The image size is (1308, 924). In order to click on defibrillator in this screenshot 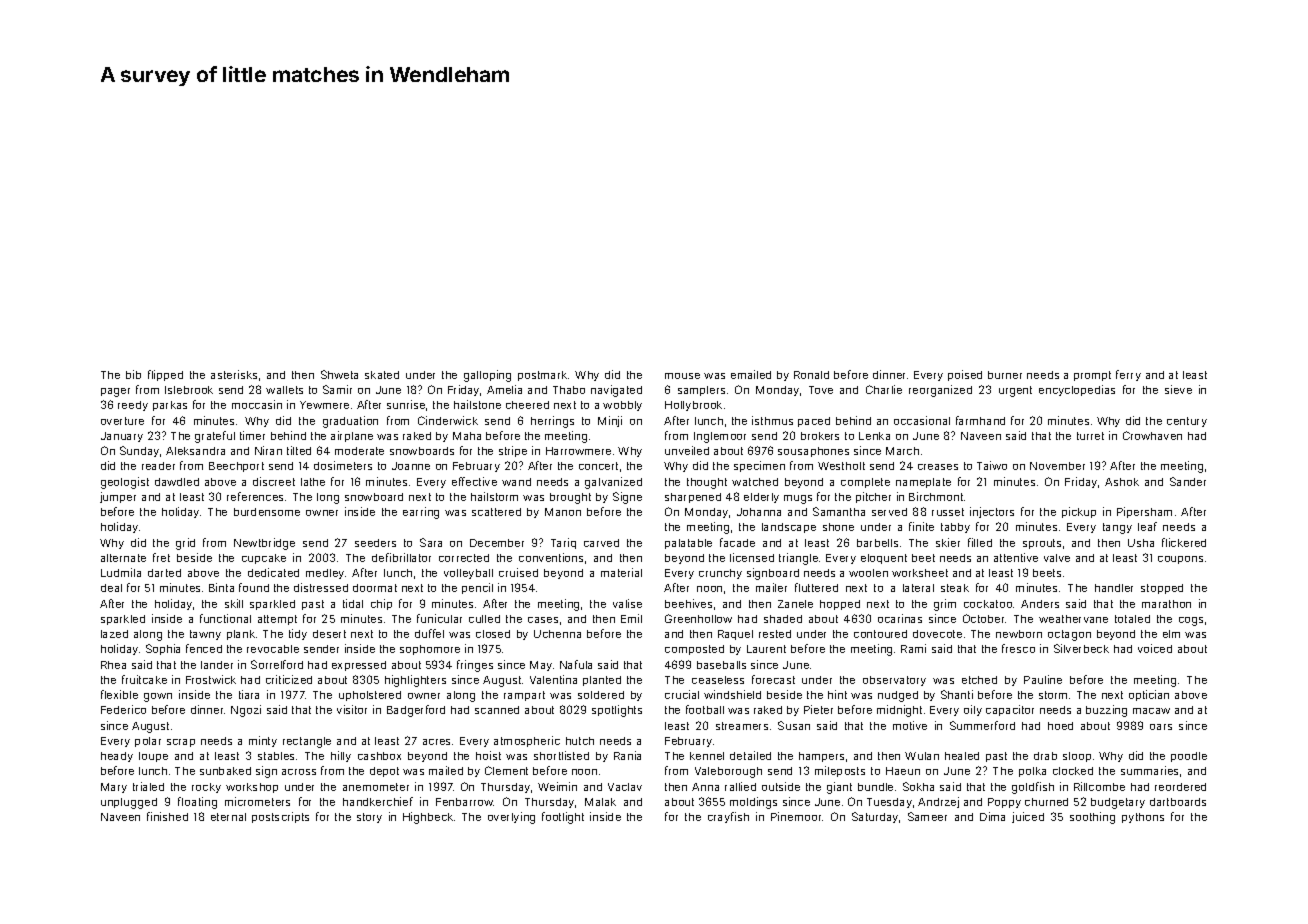, I will do `click(401, 557)`.
